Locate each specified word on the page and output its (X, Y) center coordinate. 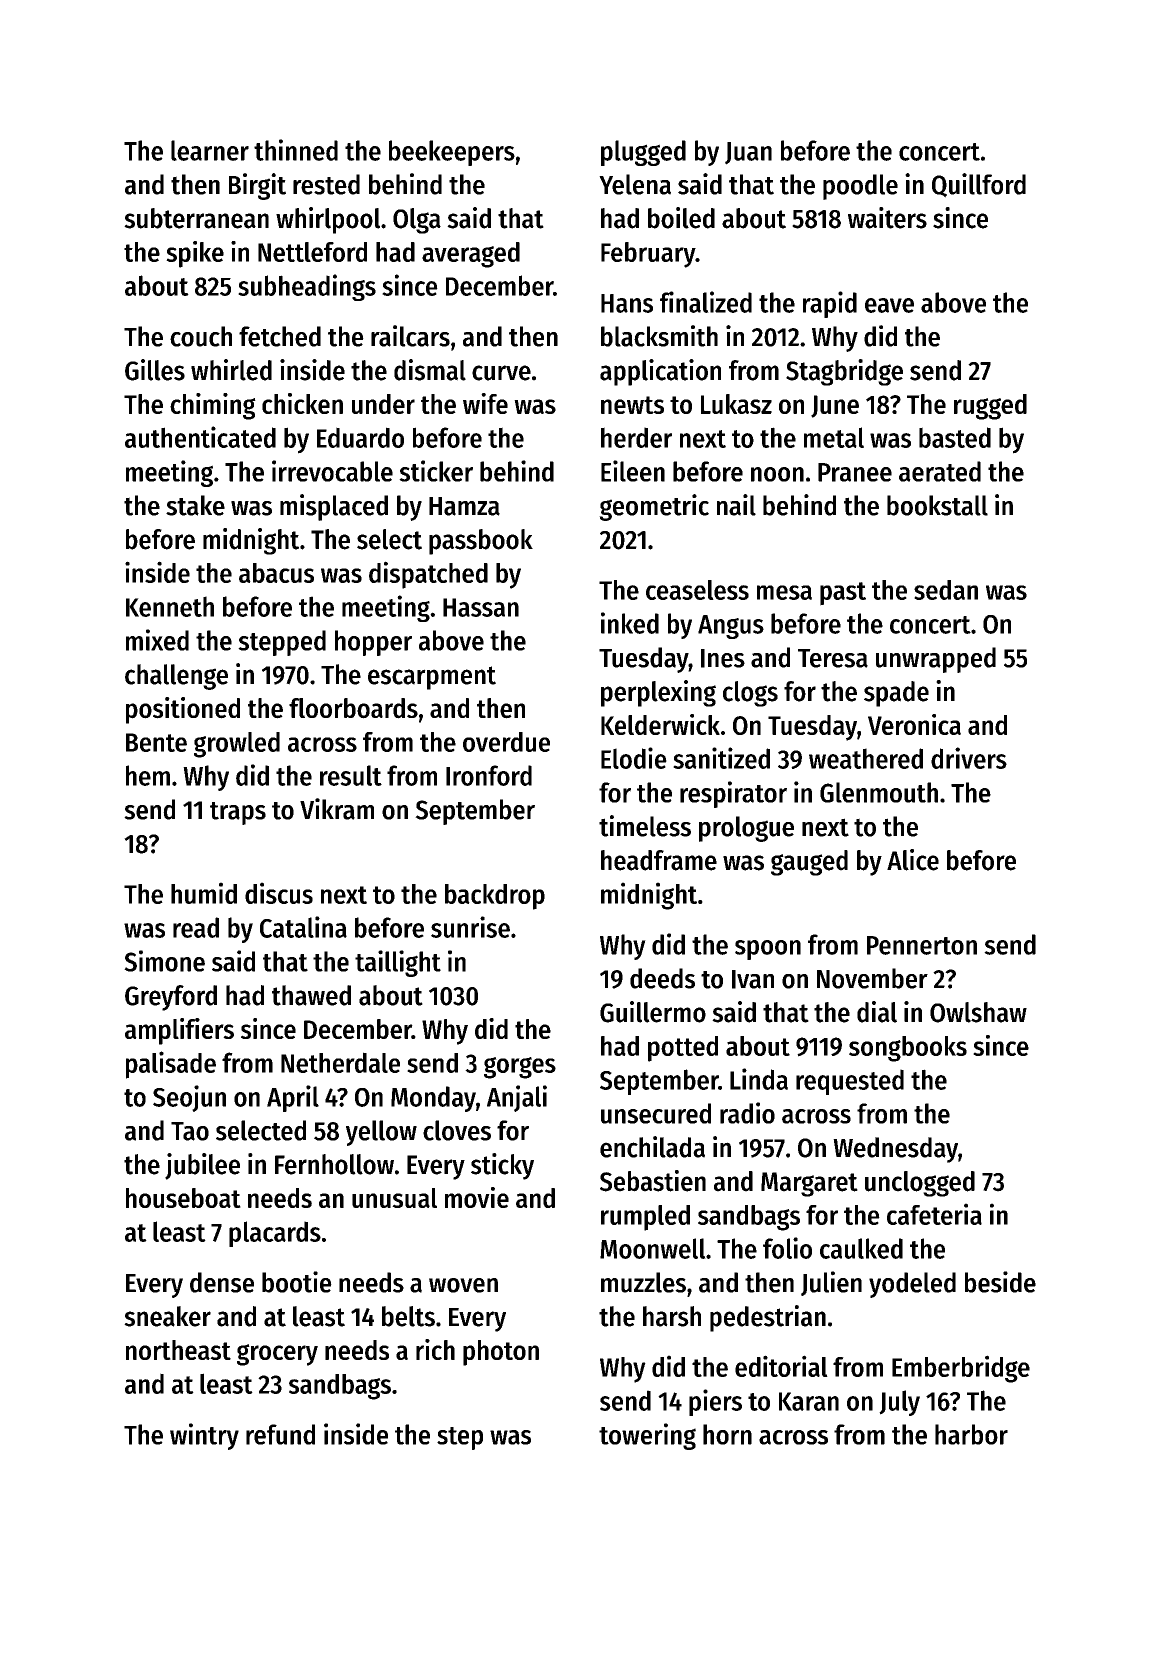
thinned (296, 150)
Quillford (979, 185)
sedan (946, 590)
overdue (506, 742)
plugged (643, 153)
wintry (204, 1436)
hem (148, 775)
